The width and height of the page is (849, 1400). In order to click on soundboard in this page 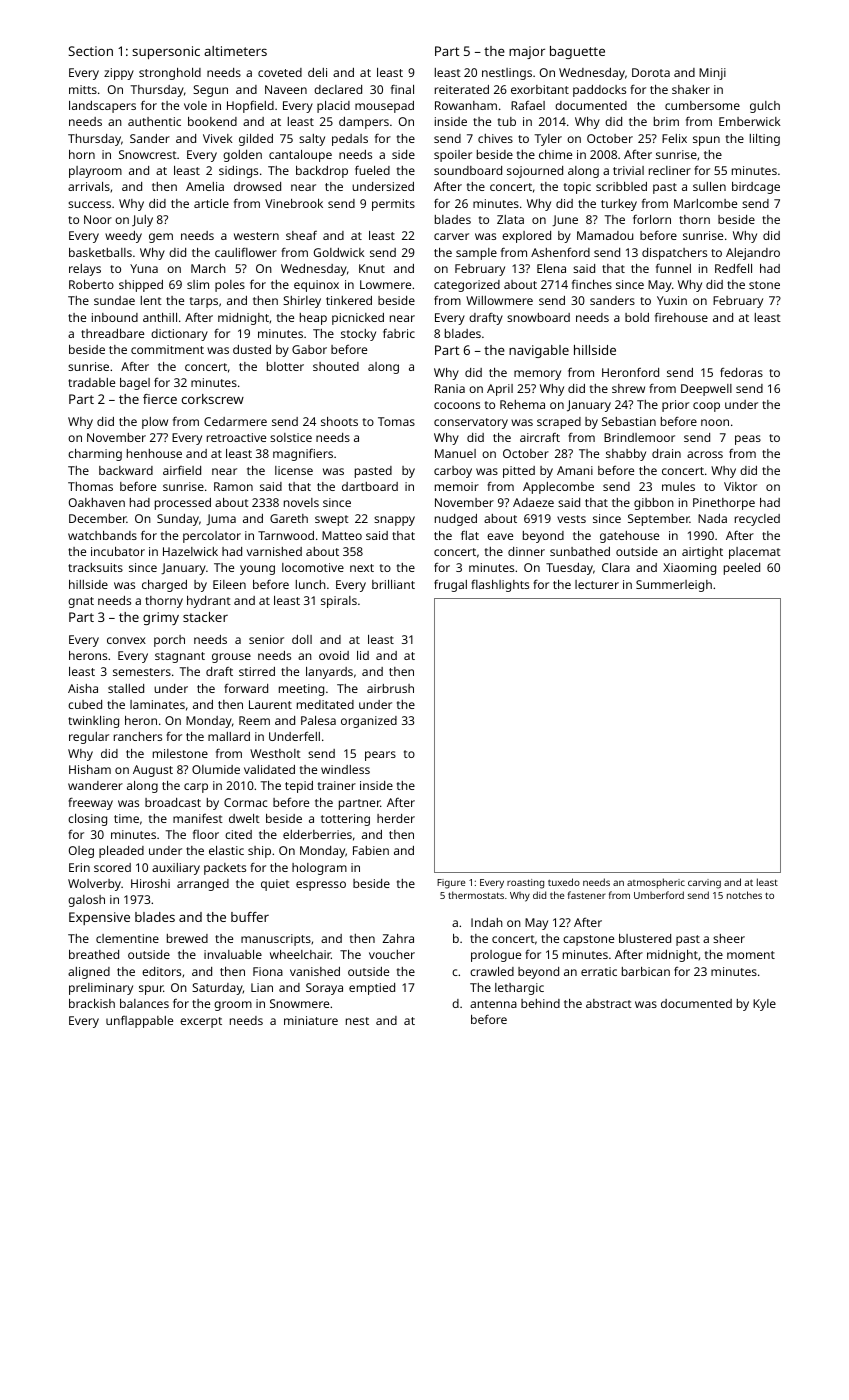, I will do `click(468, 170)`.
